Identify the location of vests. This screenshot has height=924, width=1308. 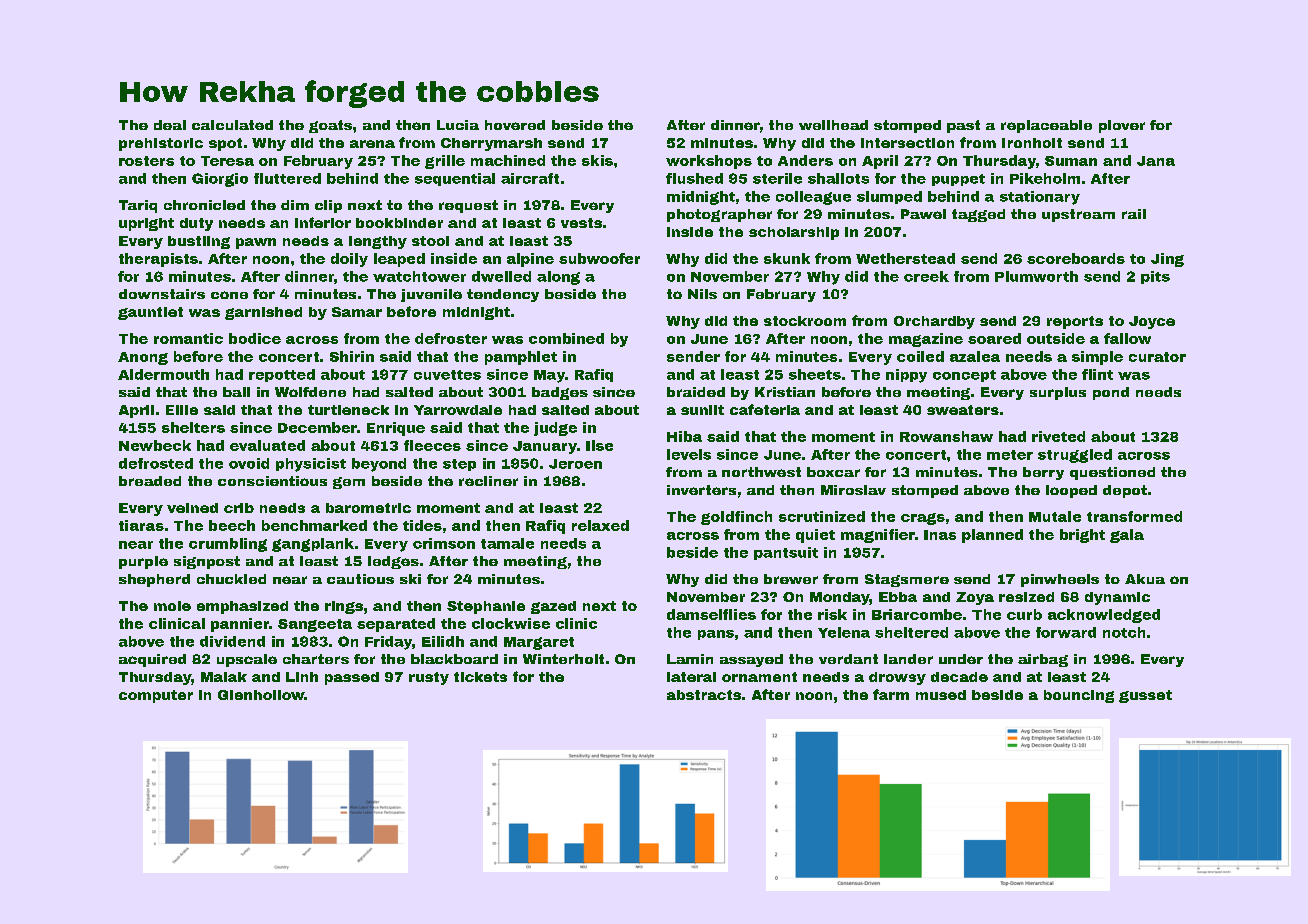
(581, 223).
